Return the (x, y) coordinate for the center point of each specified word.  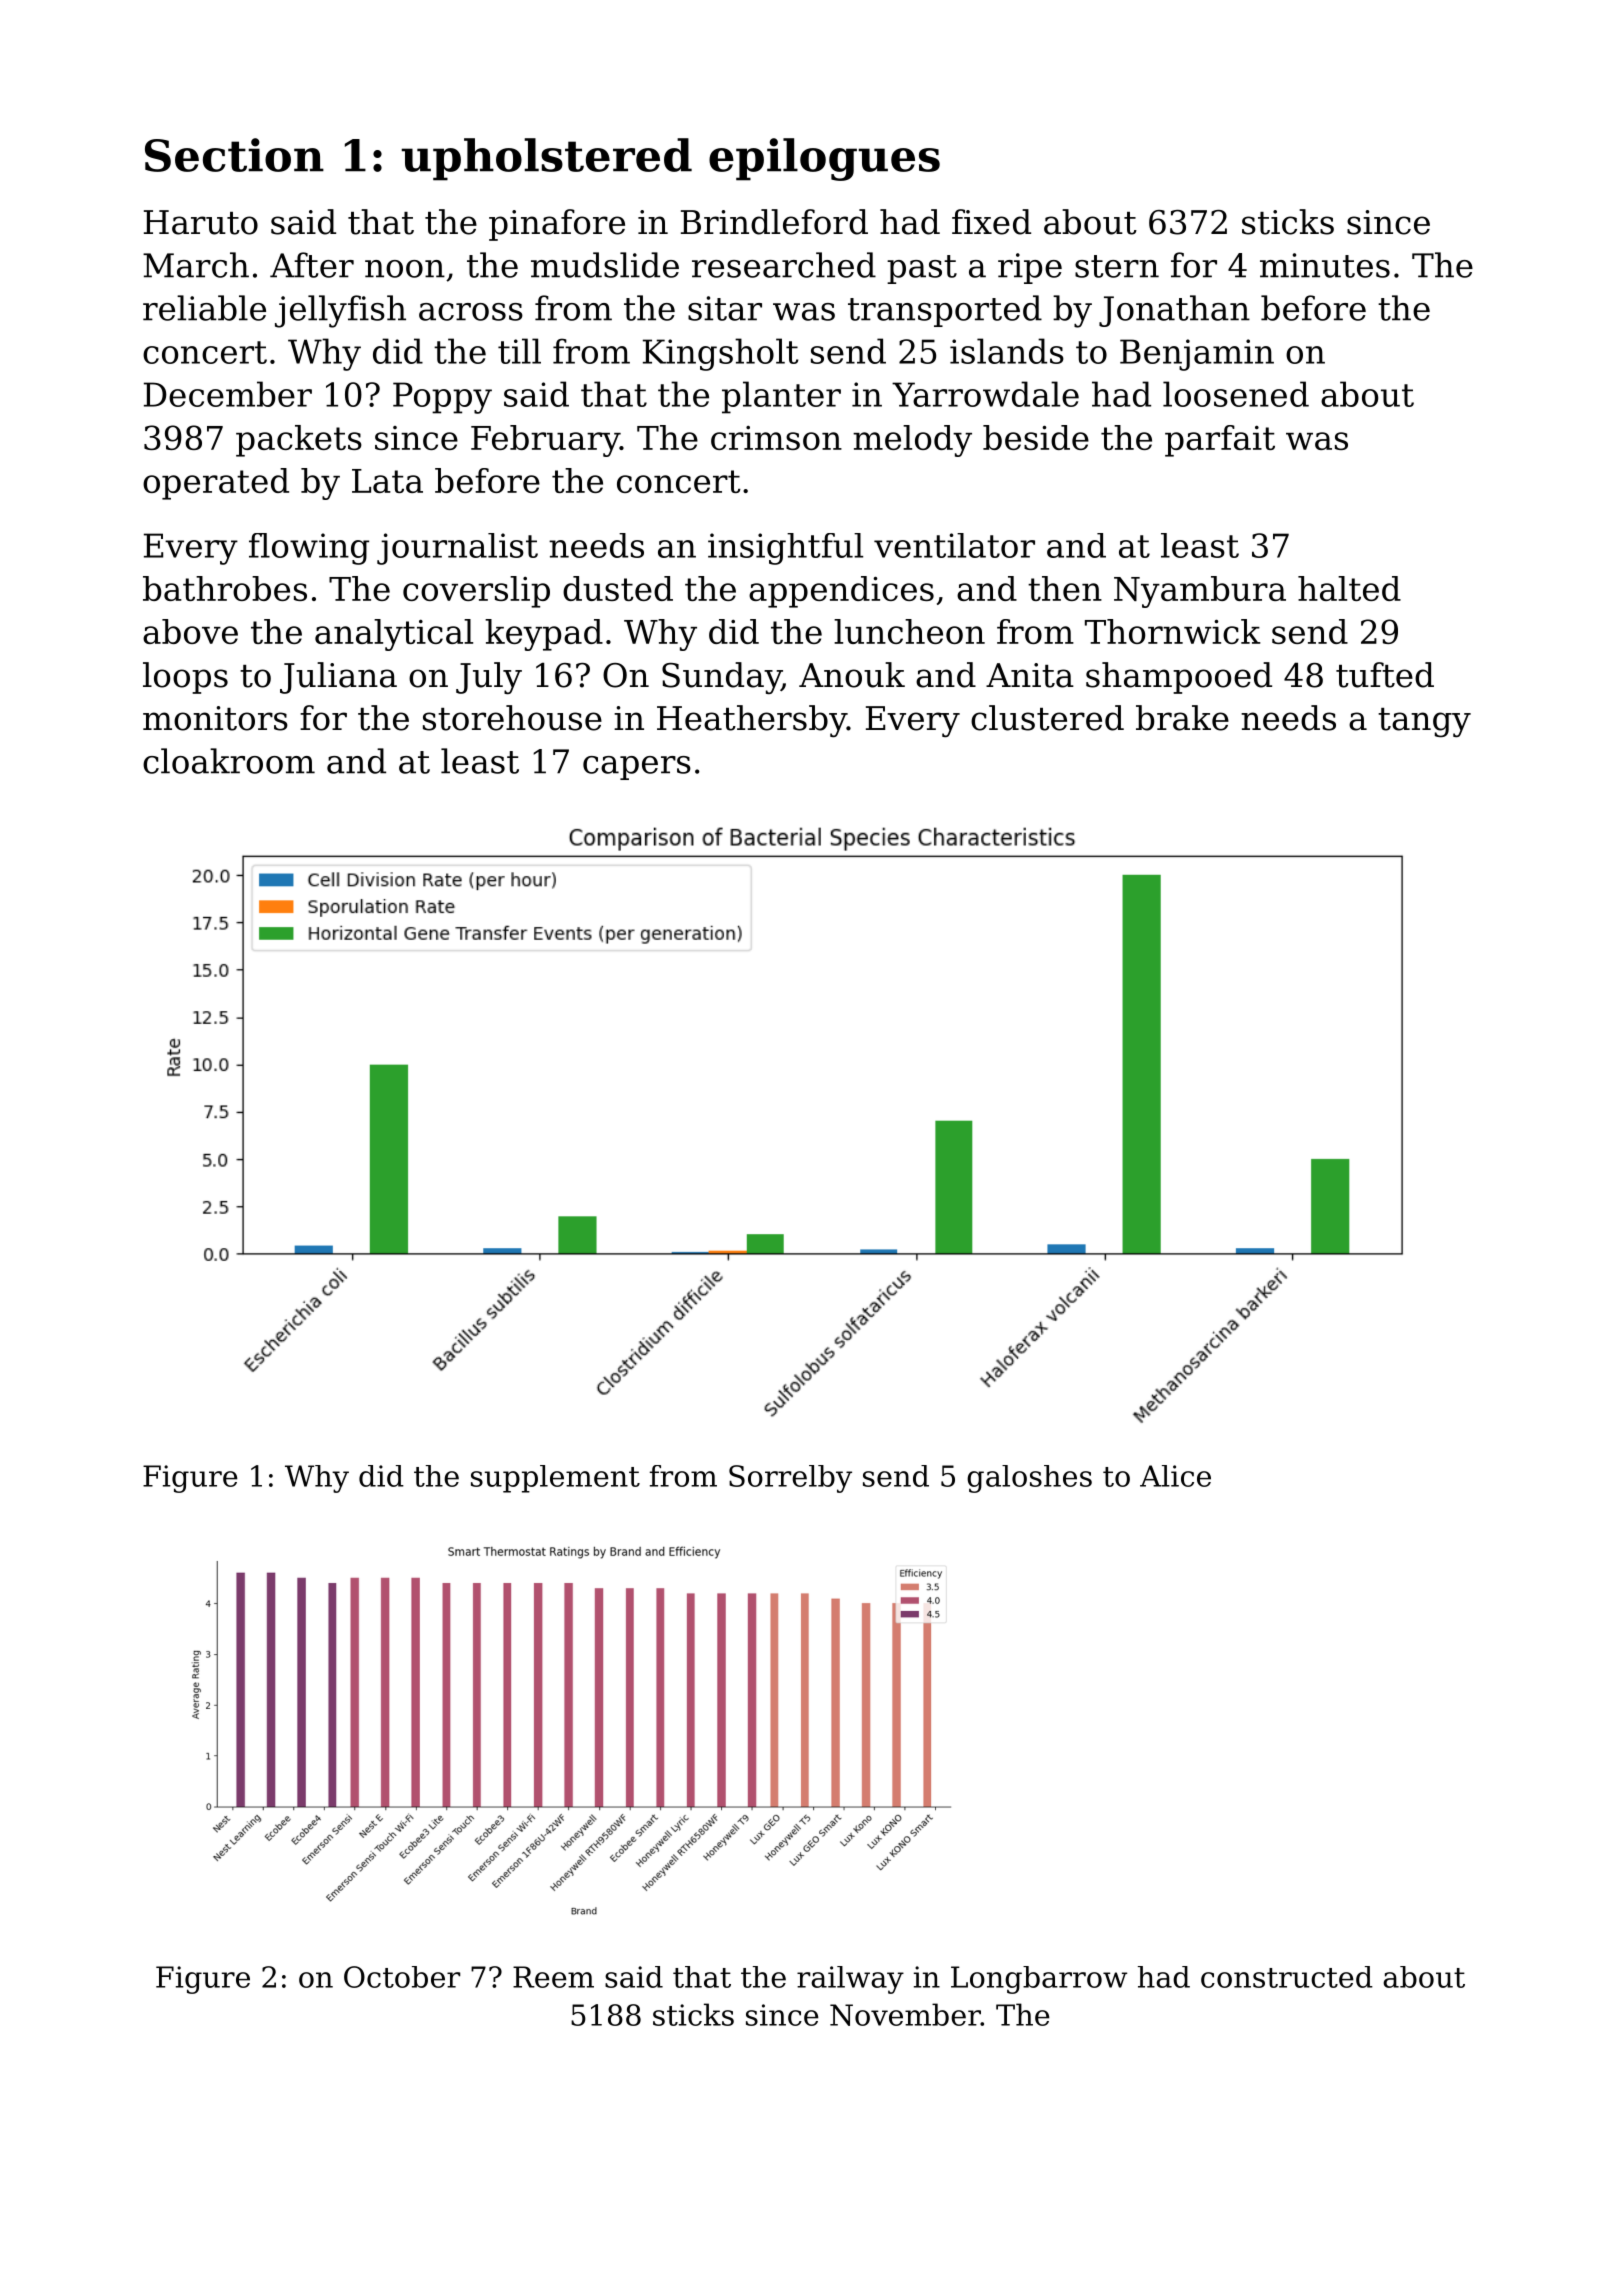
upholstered (546, 159)
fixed (991, 222)
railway (850, 1980)
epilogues (824, 159)
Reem (553, 1977)
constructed (1287, 1977)
